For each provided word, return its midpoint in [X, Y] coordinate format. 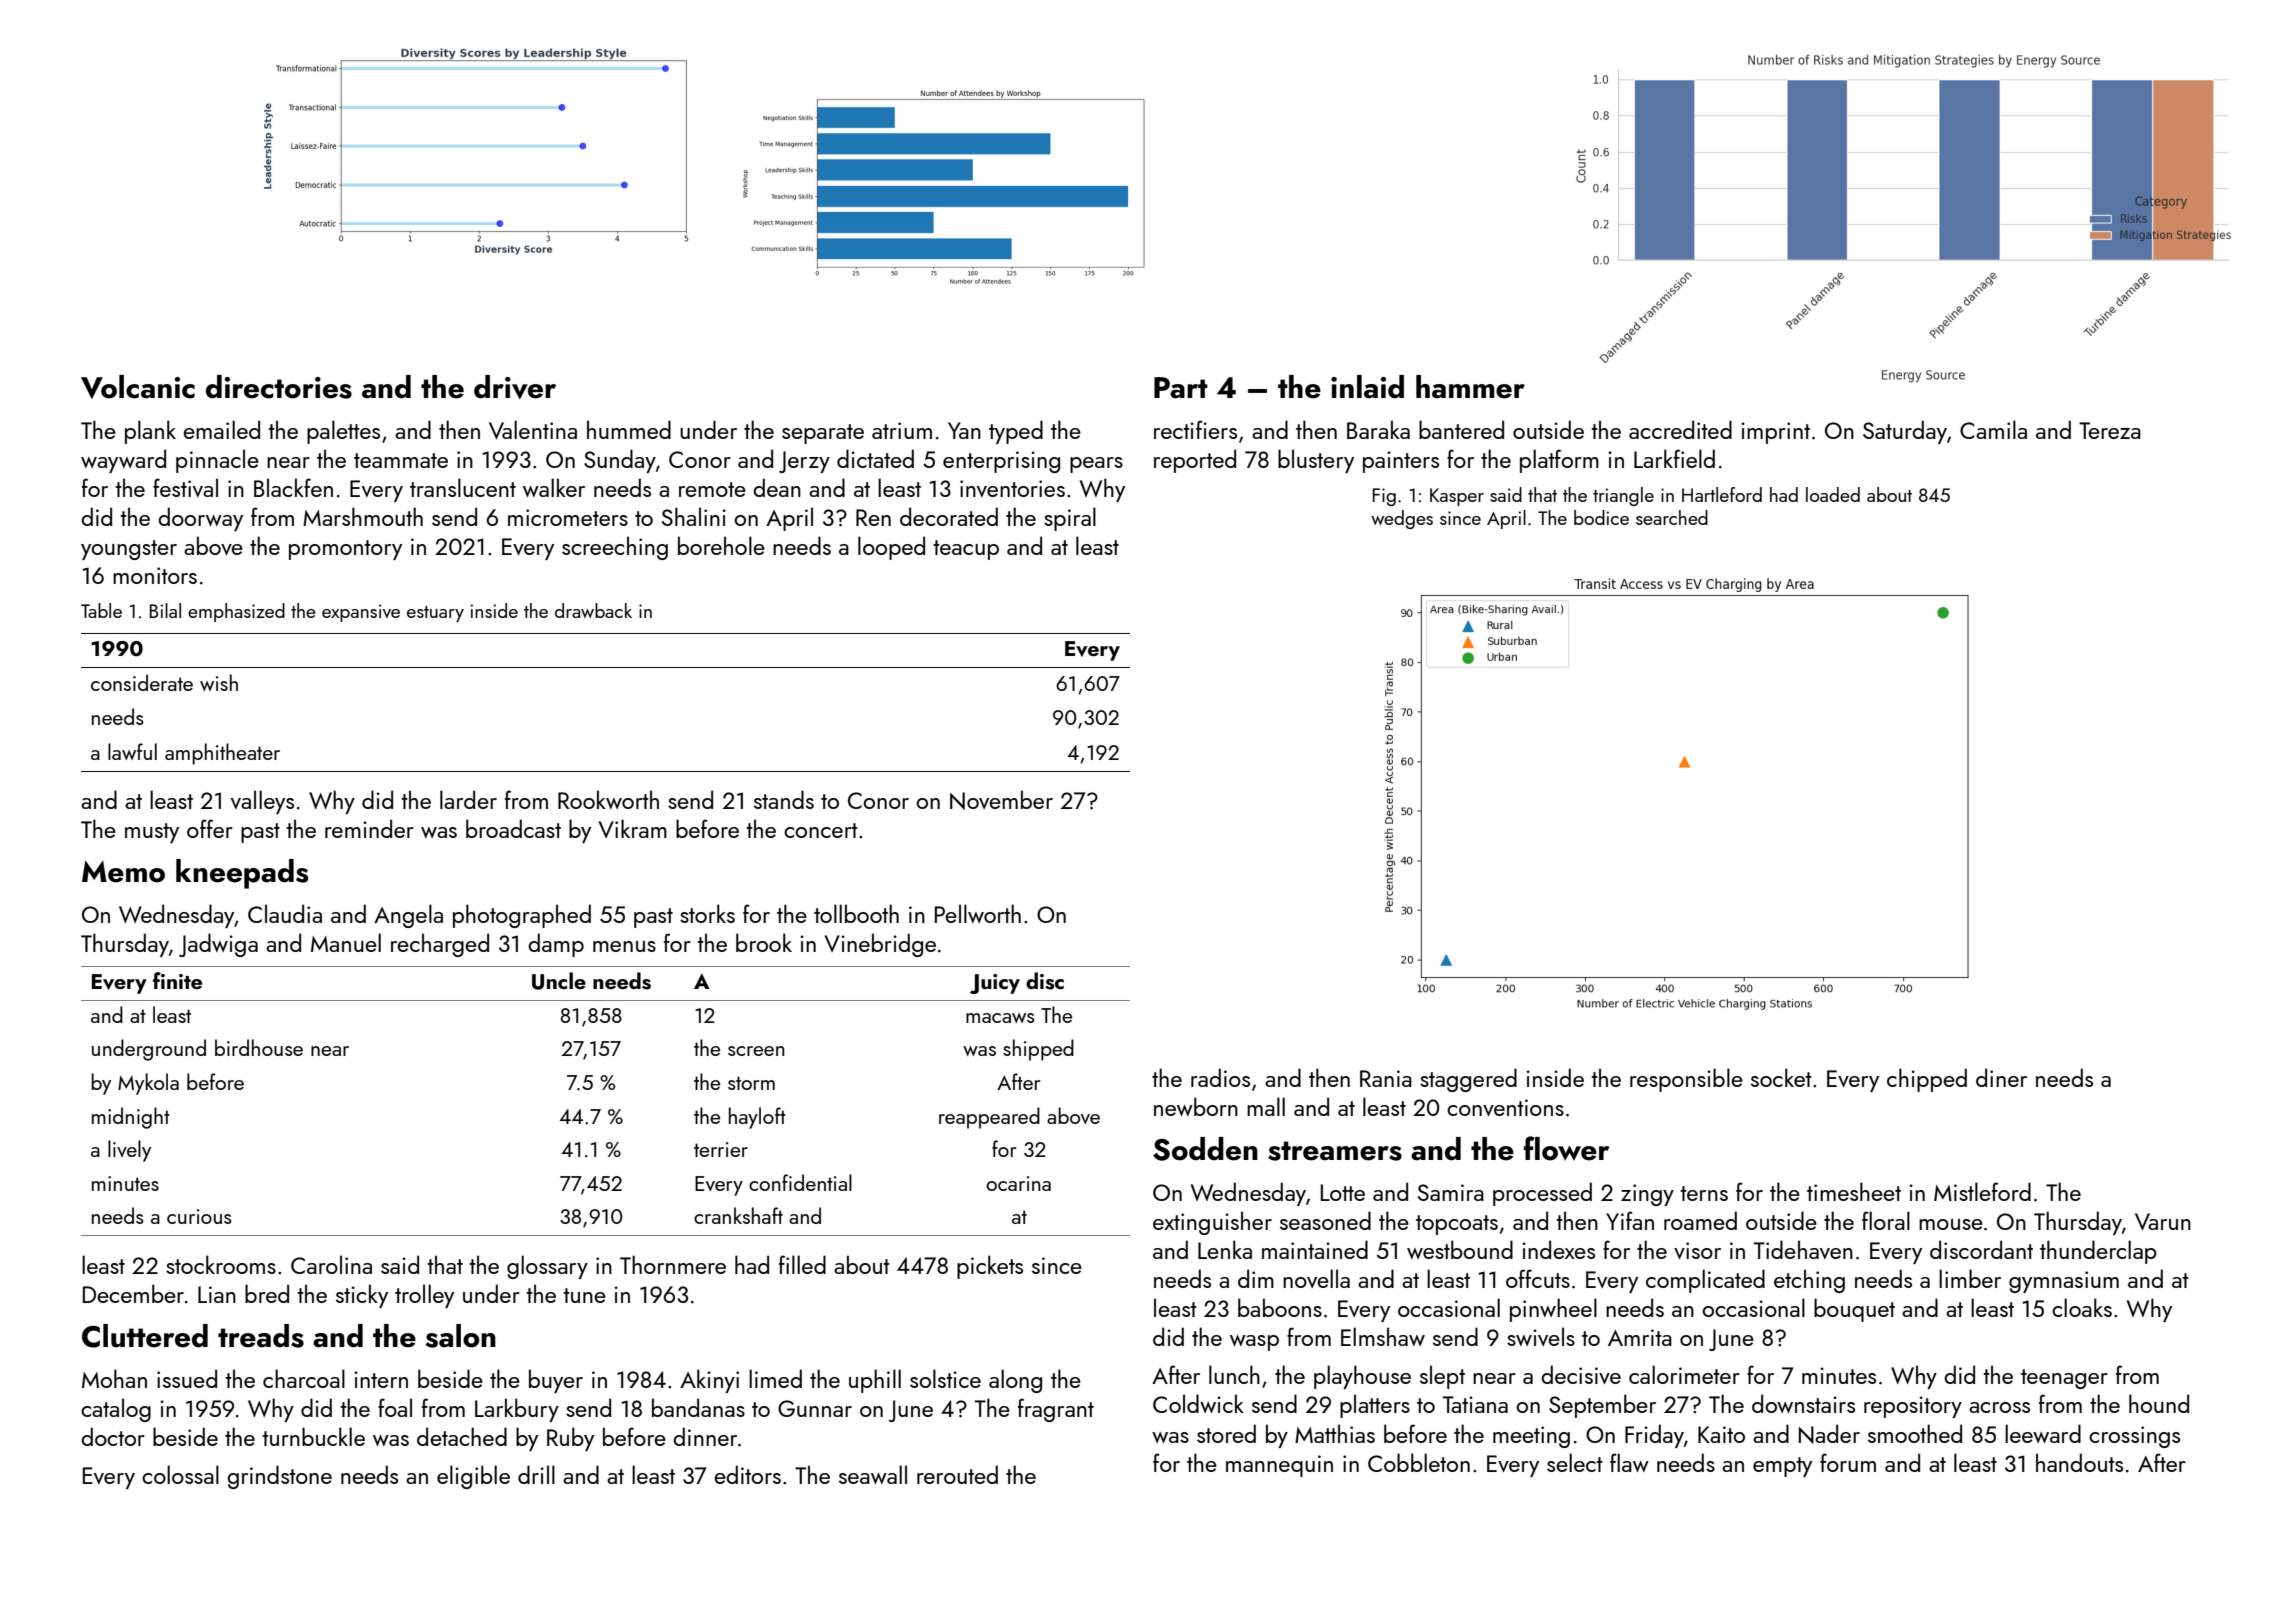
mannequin [1279, 1466]
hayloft [757, 1118]
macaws [1000, 1018]
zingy [1647, 1195]
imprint [1775, 433]
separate [823, 434]
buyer [556, 1381]
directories [279, 387]
